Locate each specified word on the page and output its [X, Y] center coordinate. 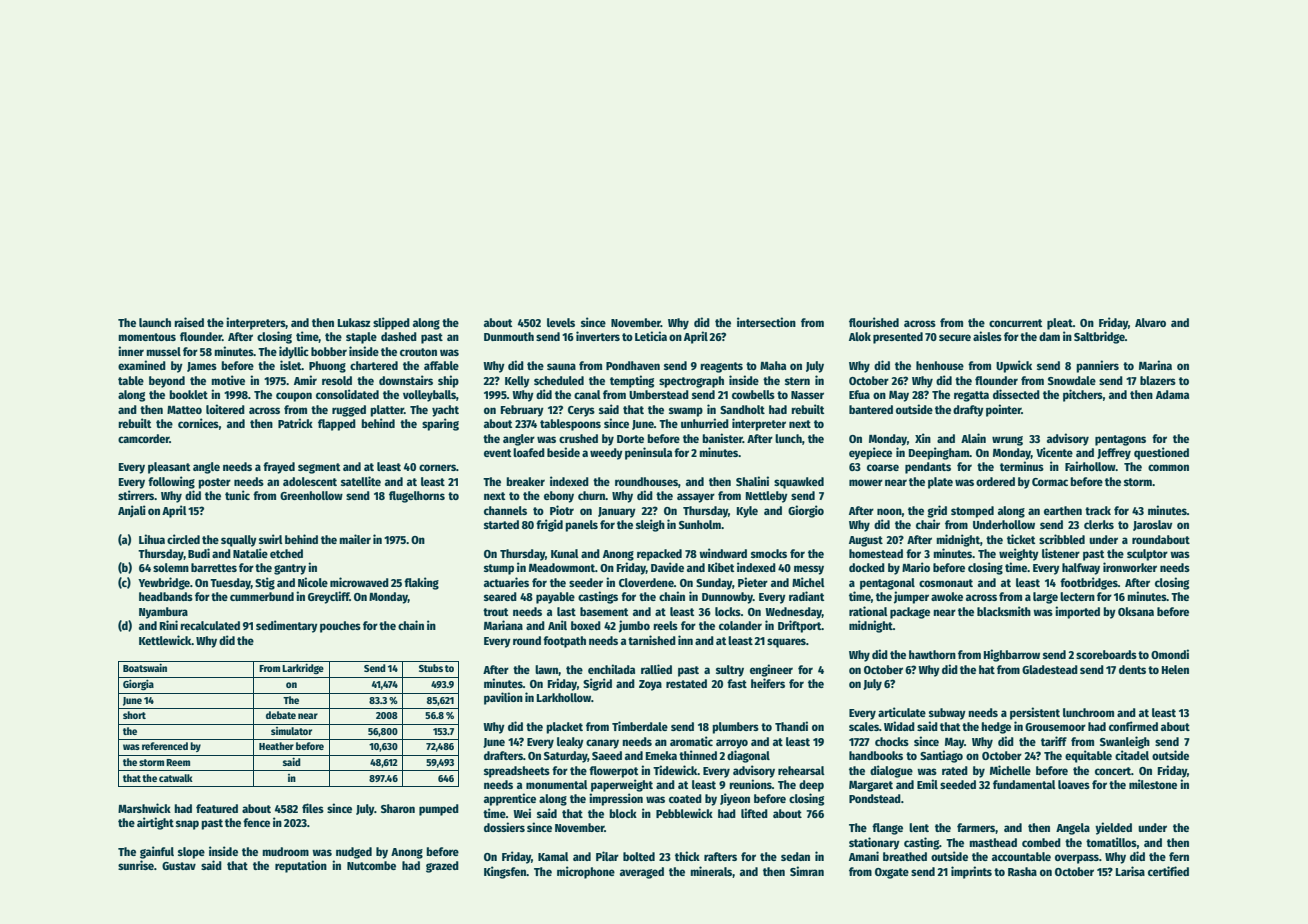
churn [592, 495]
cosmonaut [946, 583]
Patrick [295, 423]
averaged [642, 873]
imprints [971, 872]
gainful [157, 852]
